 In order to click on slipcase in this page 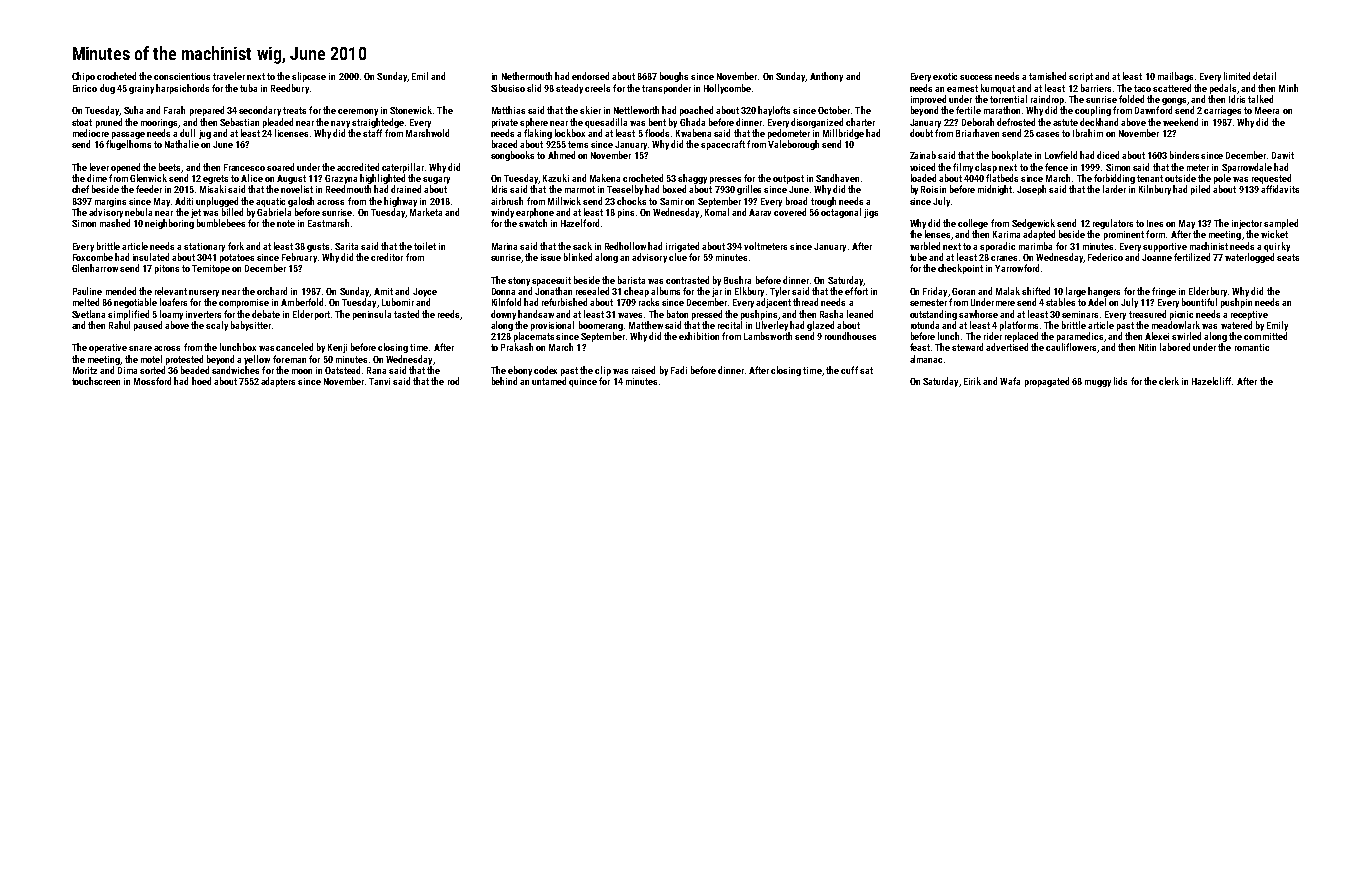, I will do `click(309, 77)`.
